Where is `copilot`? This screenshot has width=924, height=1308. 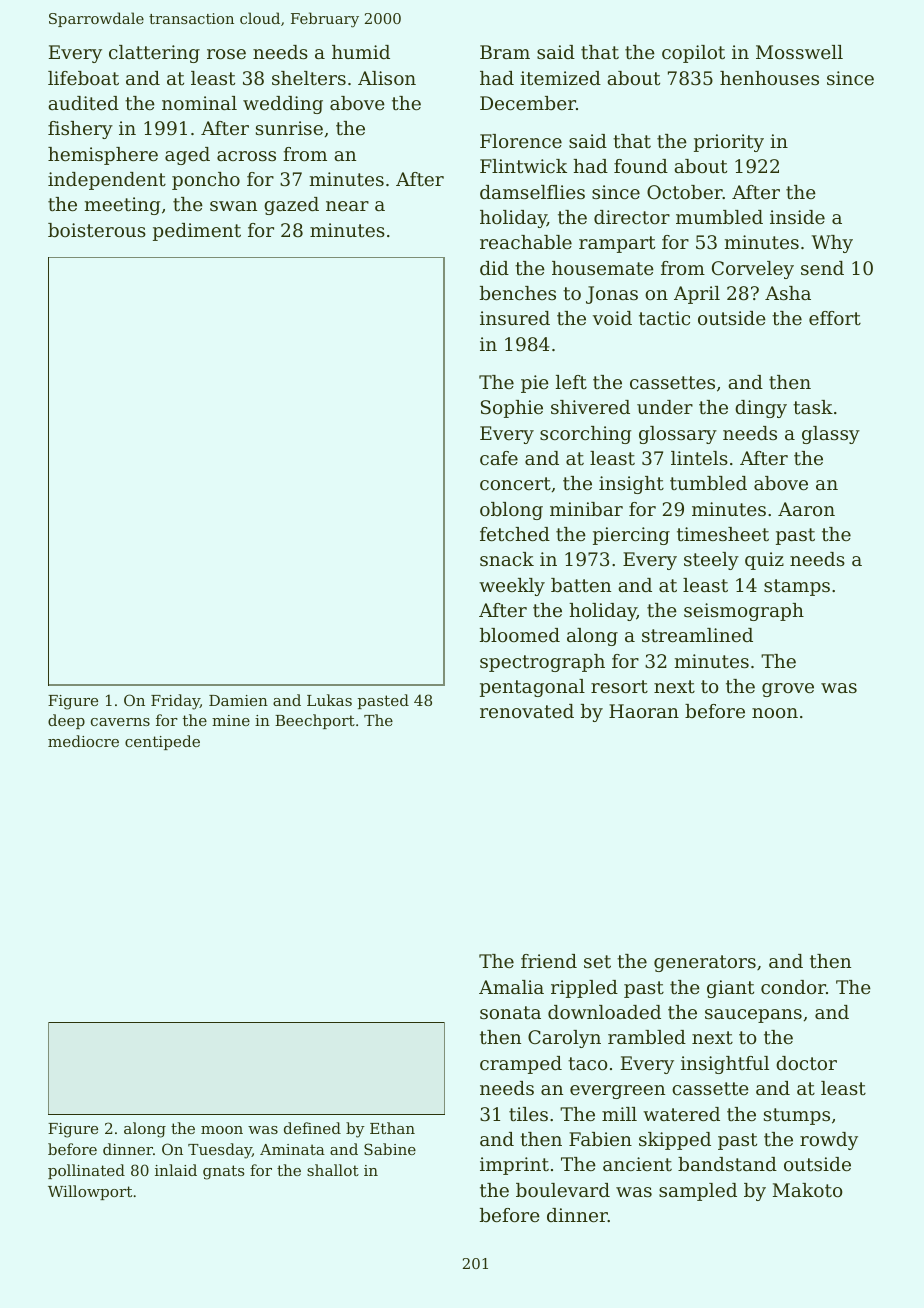 copilot is located at coordinates (693, 54).
